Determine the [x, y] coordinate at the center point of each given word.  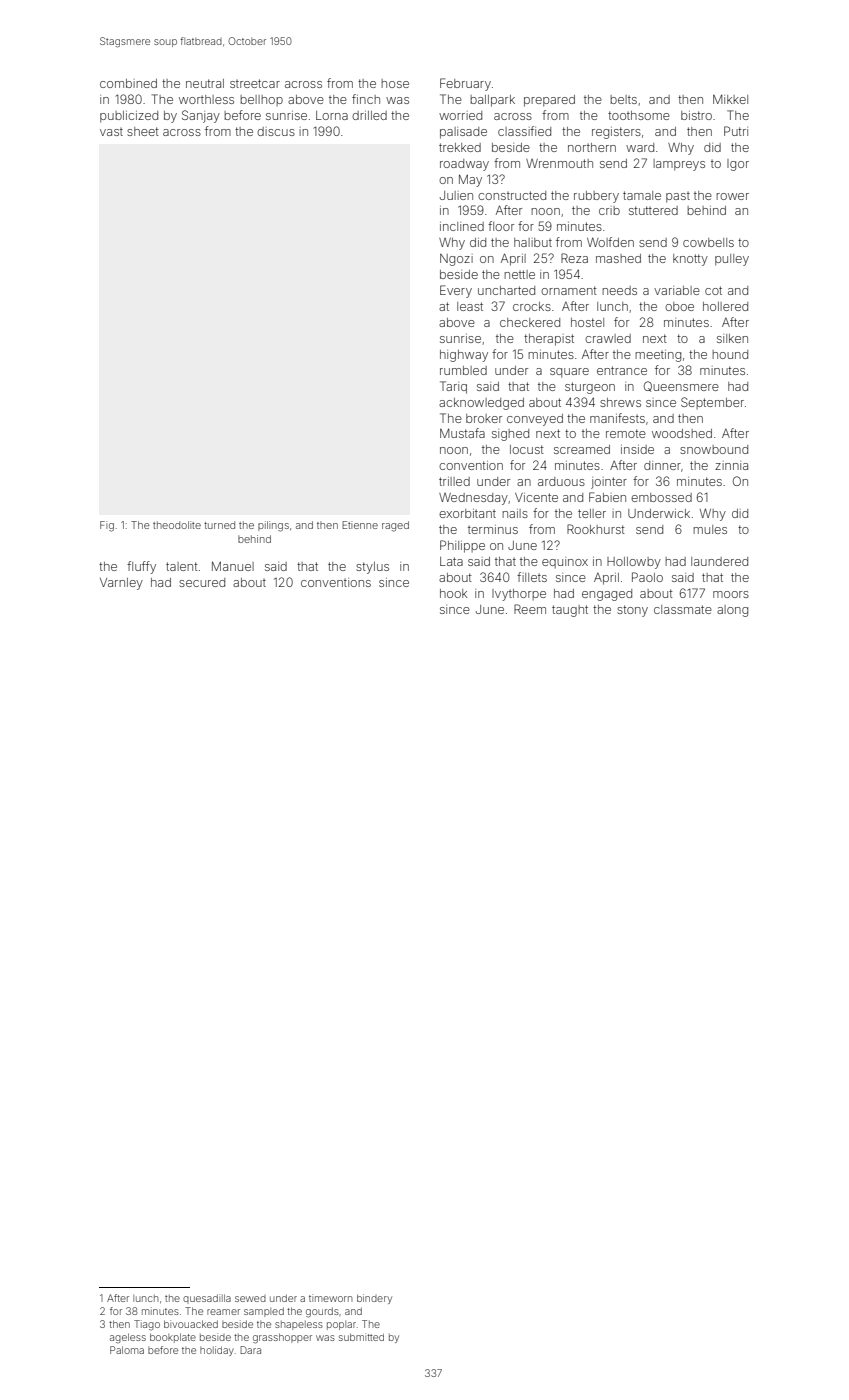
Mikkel [730, 99]
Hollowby [634, 563]
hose [395, 83]
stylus [372, 568]
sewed [250, 1298]
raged [395, 526]
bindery [374, 1299]
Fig [107, 526]
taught [570, 611]
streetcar [255, 83]
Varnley [121, 584]
